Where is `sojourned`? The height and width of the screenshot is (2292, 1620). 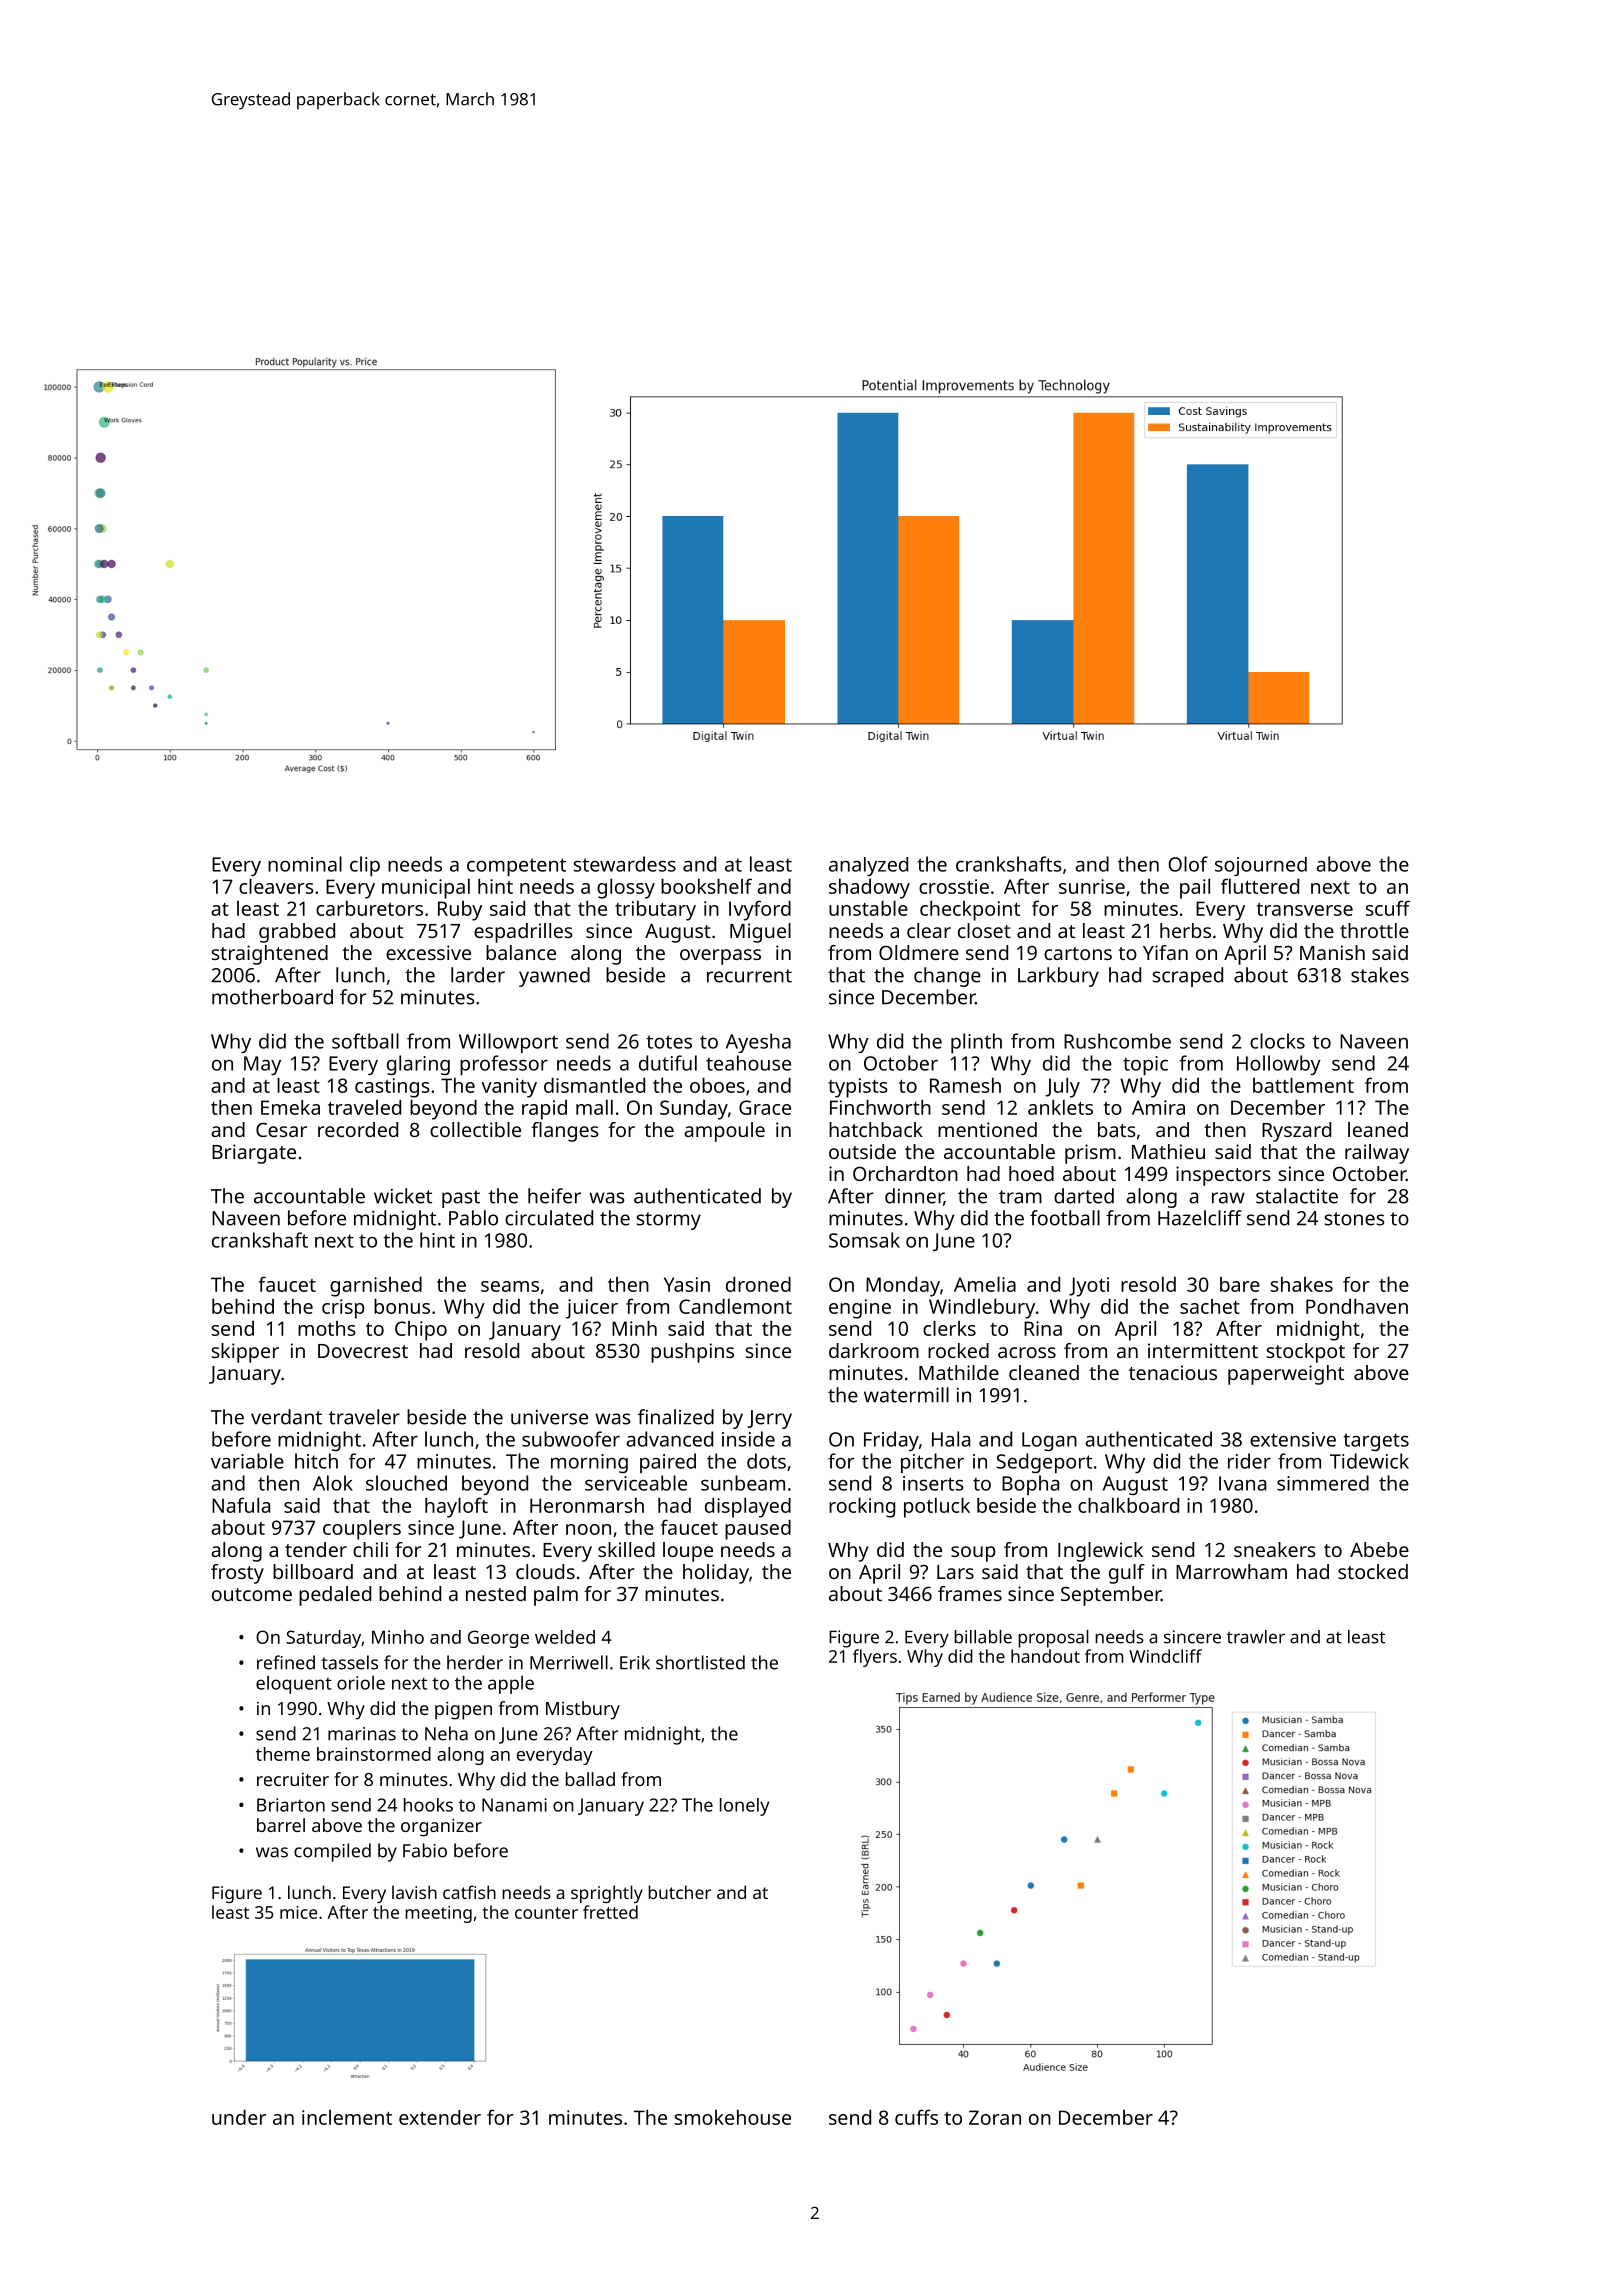
sojourned is located at coordinates (1261, 866).
